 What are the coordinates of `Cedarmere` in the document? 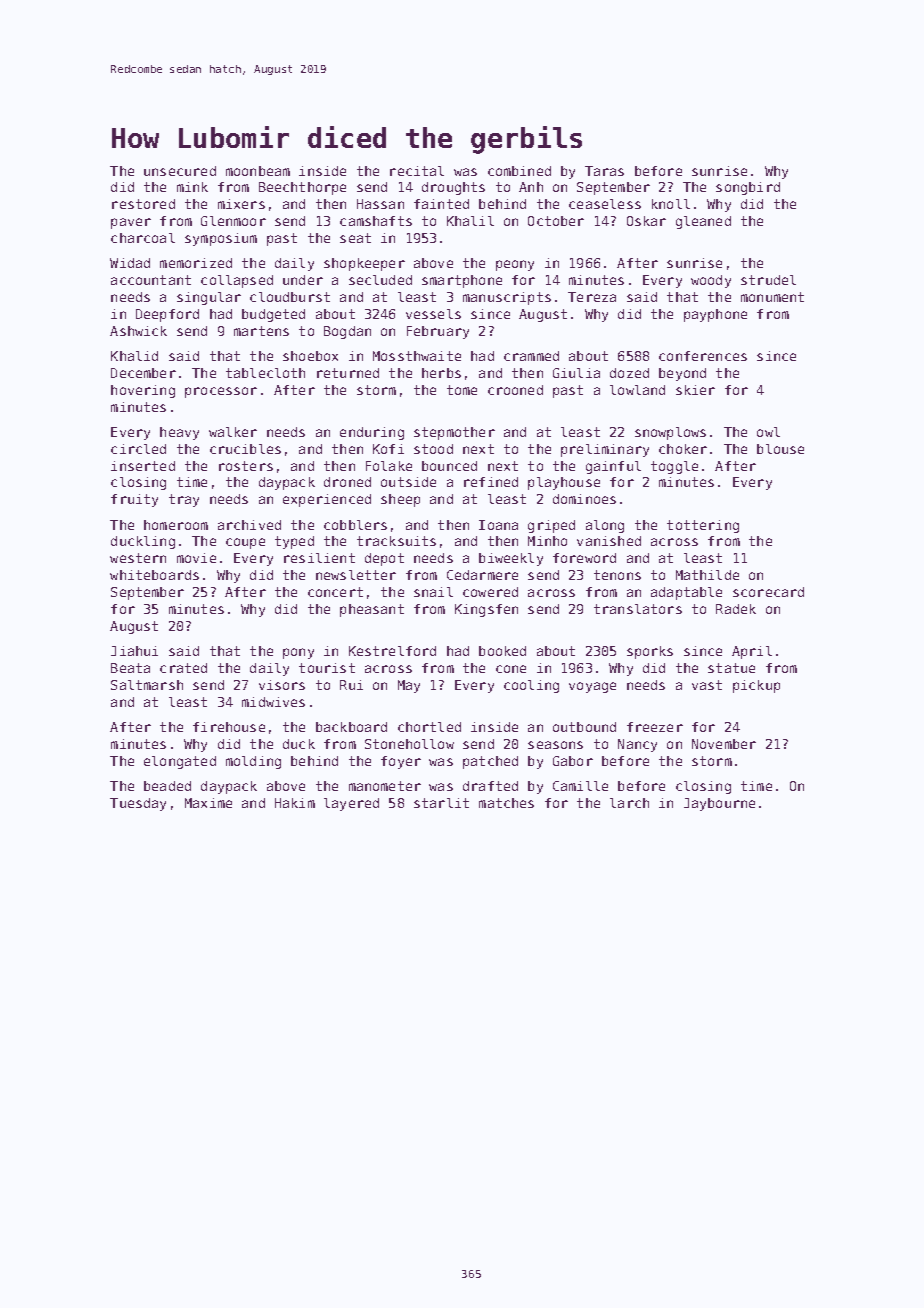 It's located at (482, 575).
